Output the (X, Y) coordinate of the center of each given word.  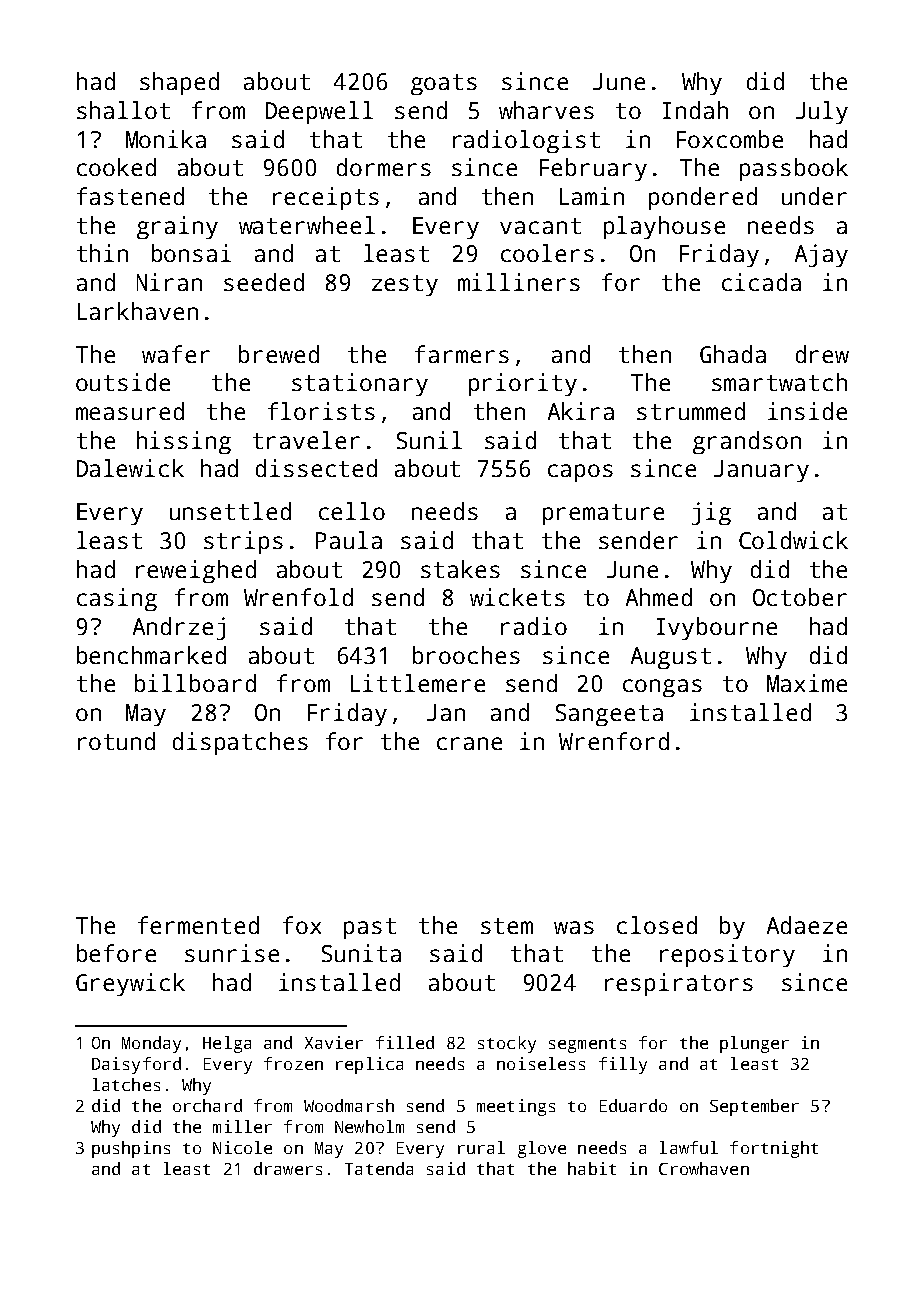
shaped (179, 83)
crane (469, 743)
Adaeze (807, 925)
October (800, 597)
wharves (546, 110)
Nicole (242, 1147)
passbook (794, 169)
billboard (195, 683)
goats (444, 84)
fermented (198, 925)
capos (580, 473)
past (370, 928)
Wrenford (614, 741)
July (822, 112)
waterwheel (307, 225)
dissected (316, 468)
